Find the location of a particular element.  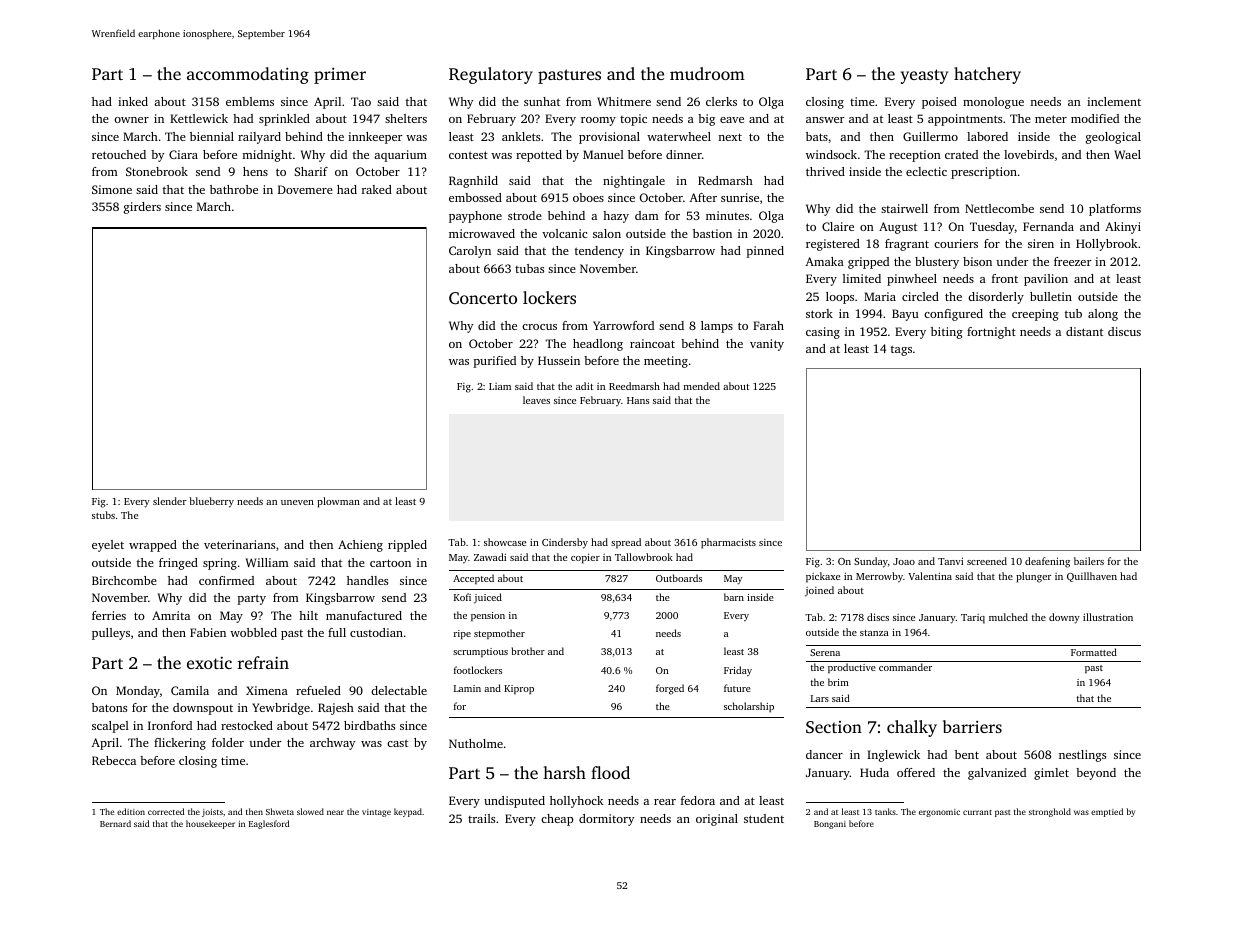

primer is located at coordinates (340, 76).
